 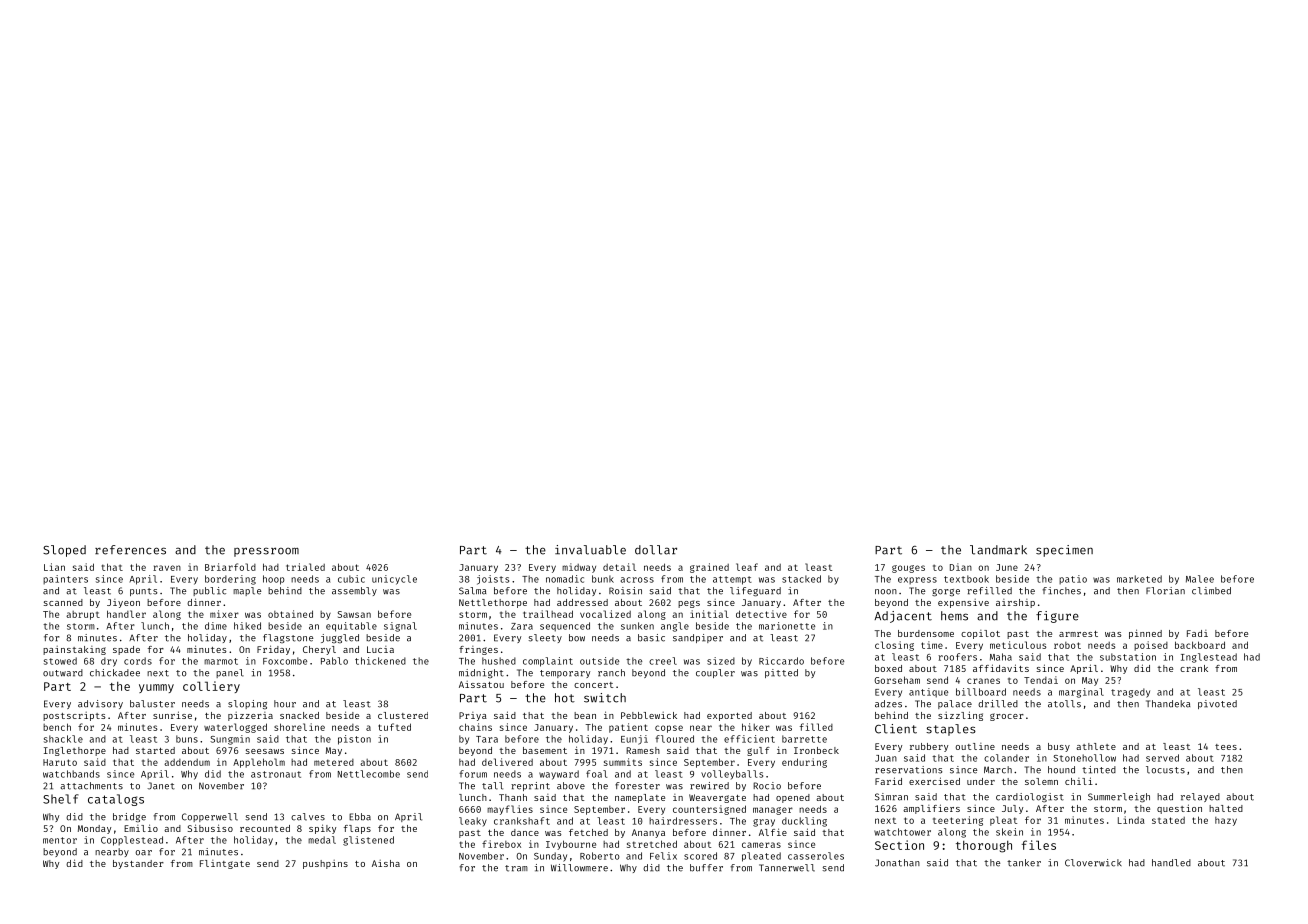 I want to click on pivoted, so click(x=1217, y=704).
